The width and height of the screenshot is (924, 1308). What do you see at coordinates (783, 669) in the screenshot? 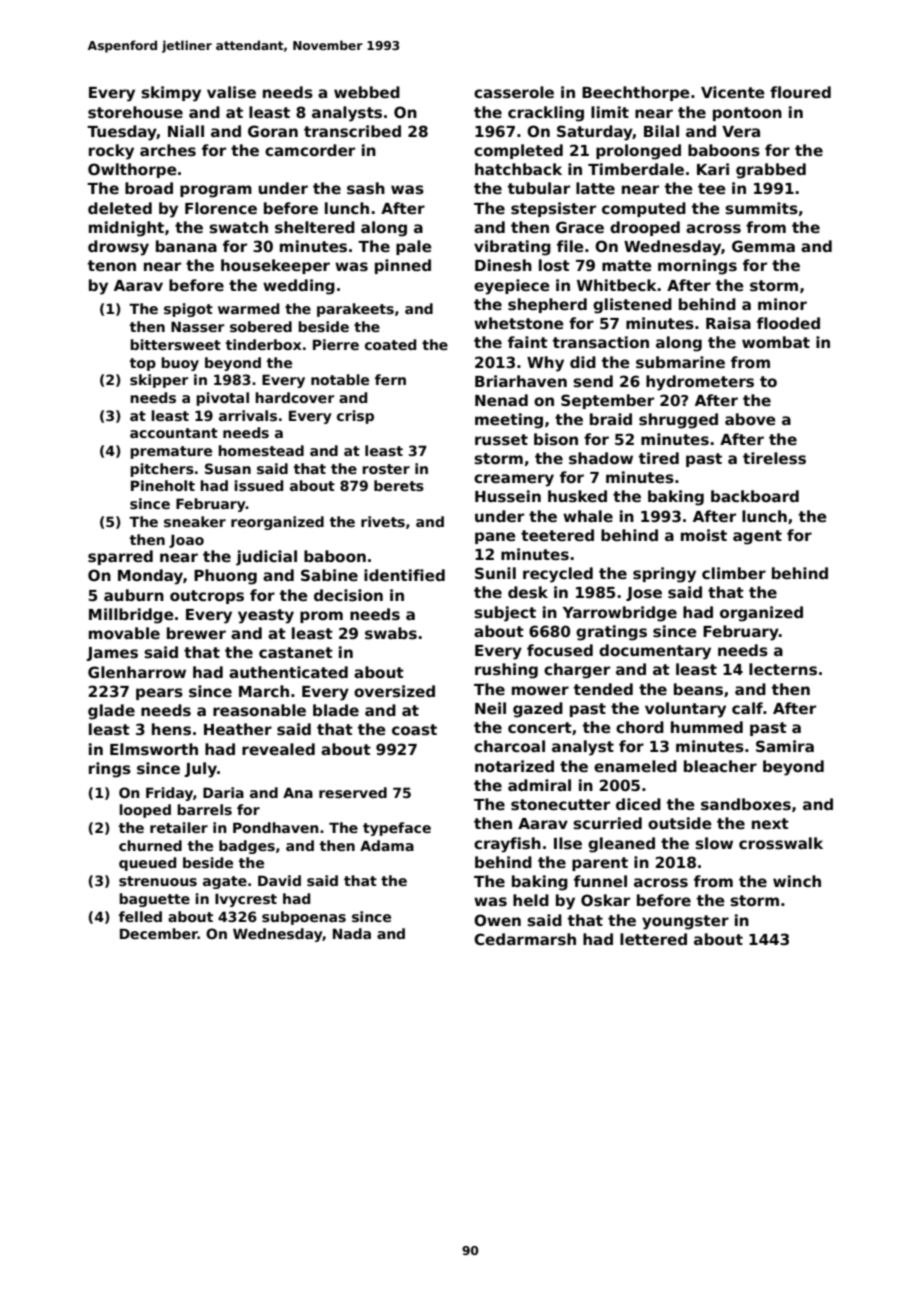
I see `lecterns` at bounding box center [783, 669].
